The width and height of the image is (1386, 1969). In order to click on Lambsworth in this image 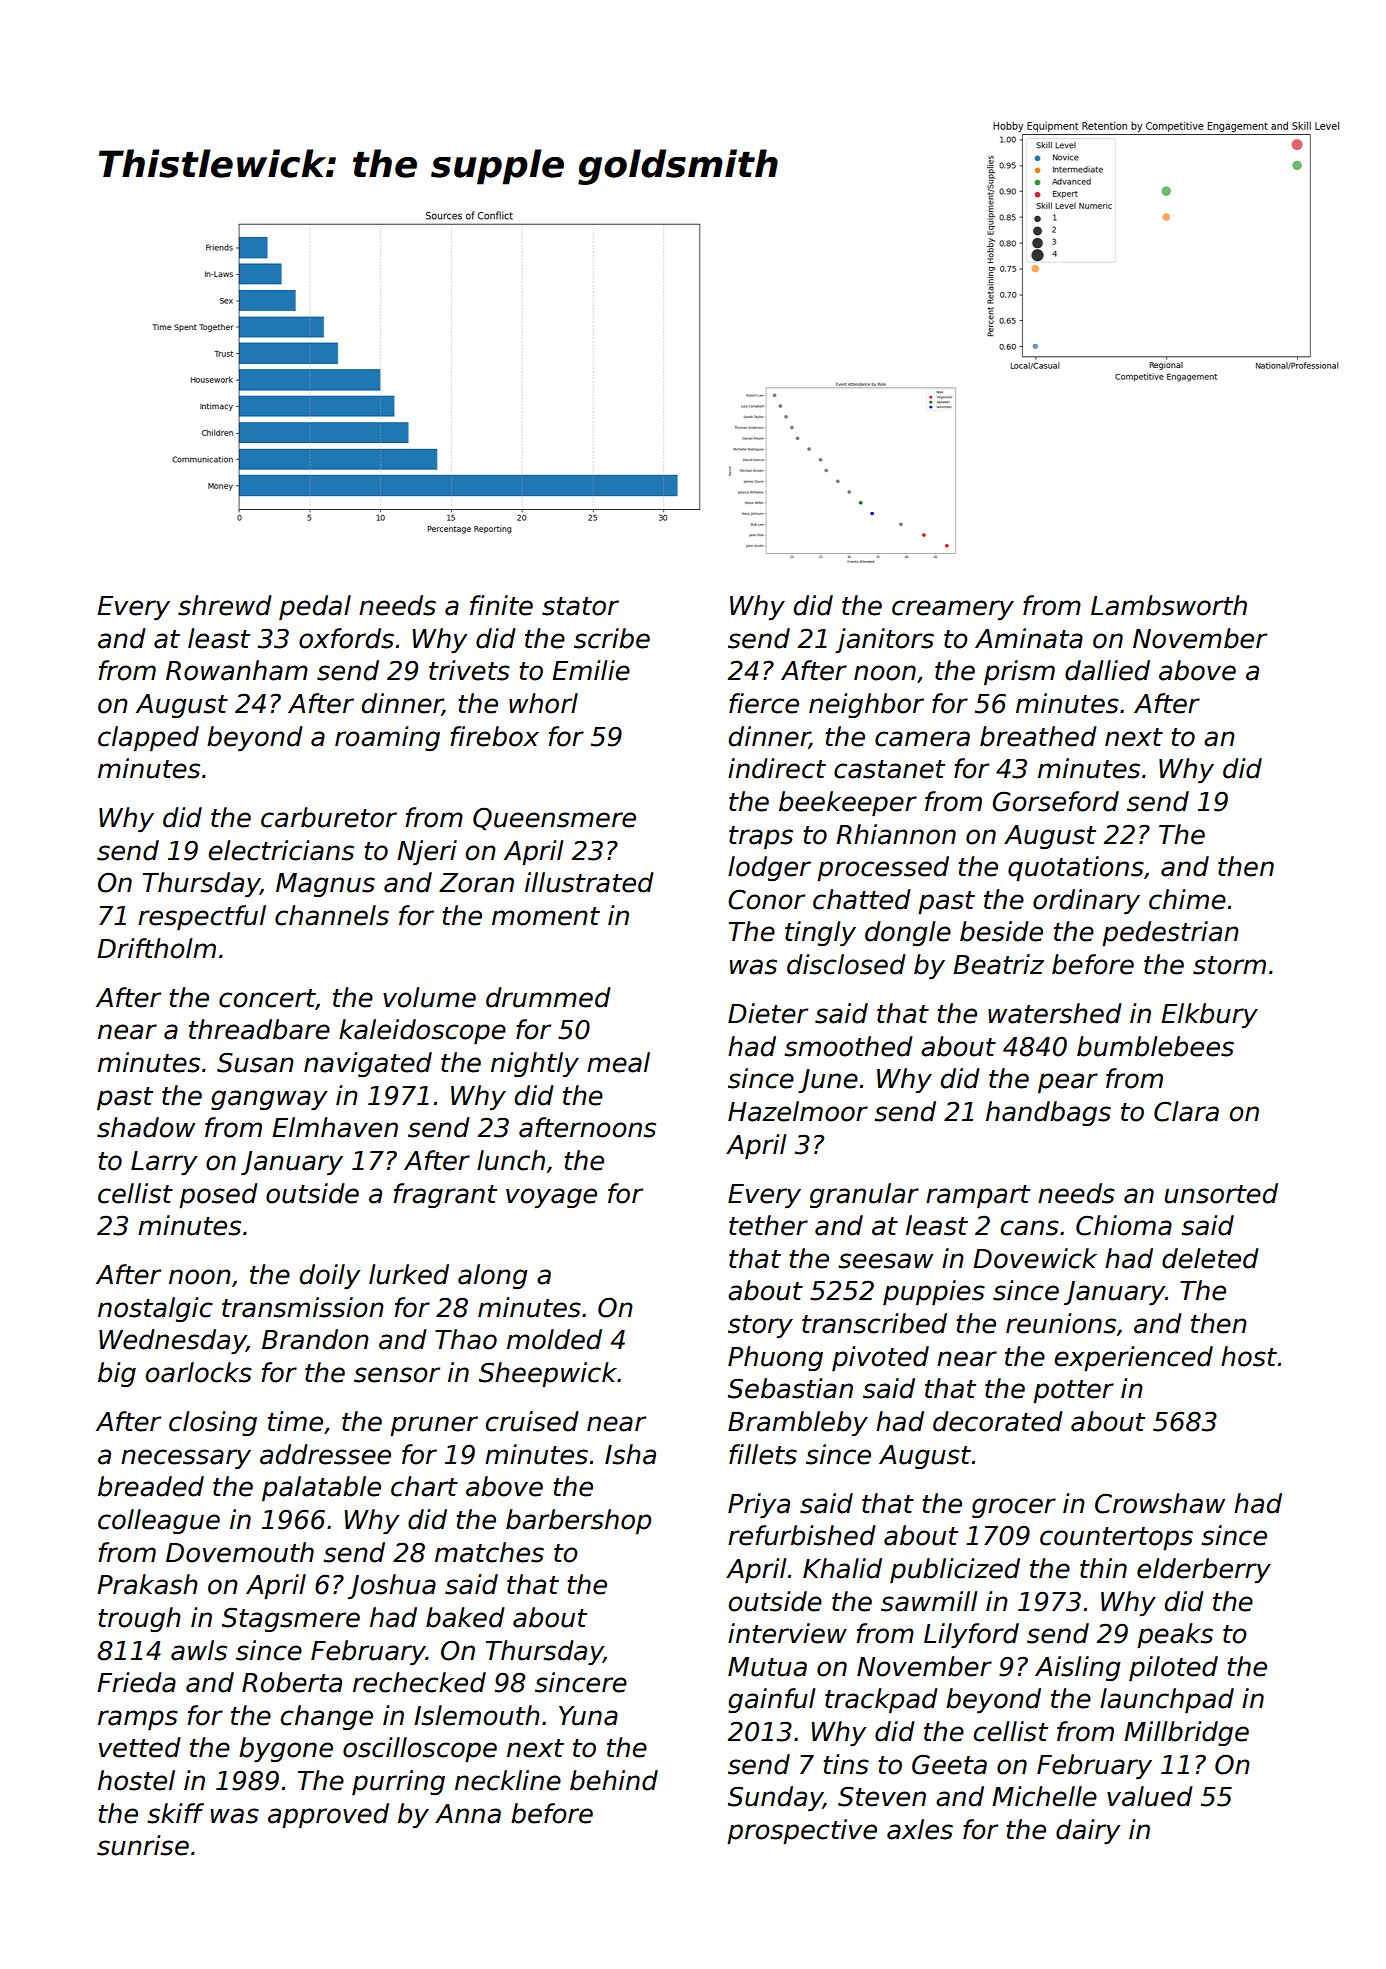, I will do `click(1169, 605)`.
